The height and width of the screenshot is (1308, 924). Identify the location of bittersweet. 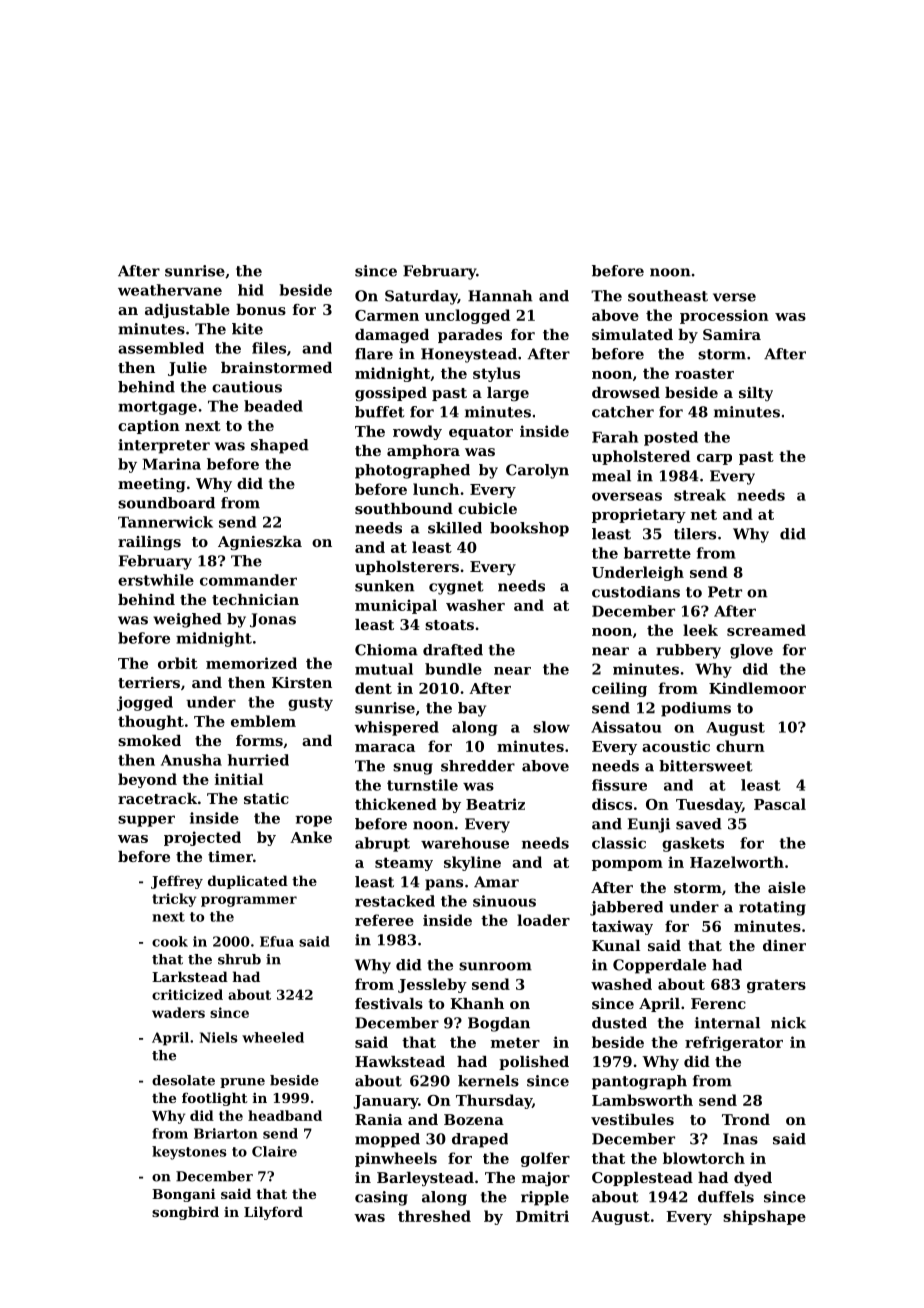
(706, 766).
